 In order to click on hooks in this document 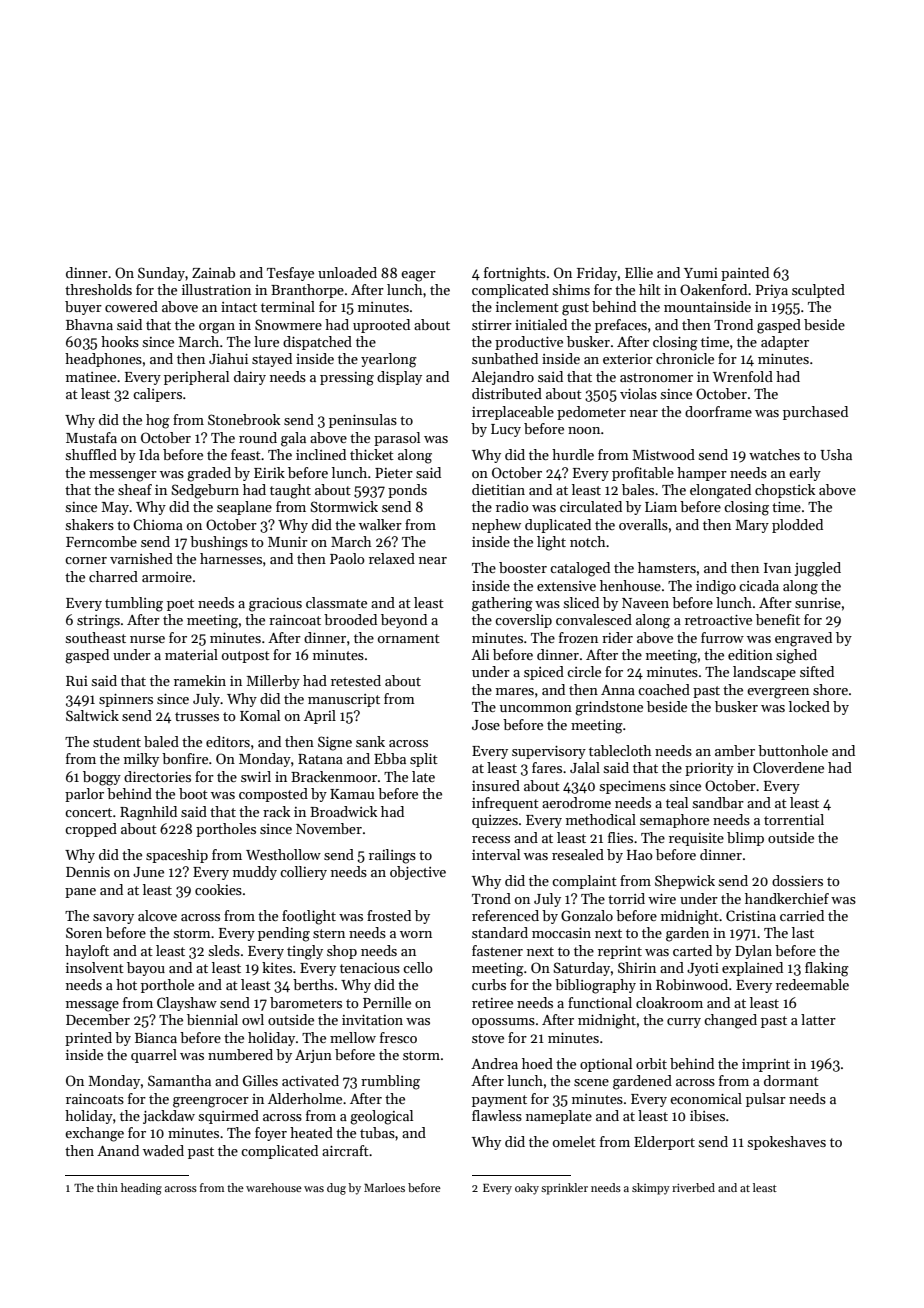, I will do `click(120, 341)`.
